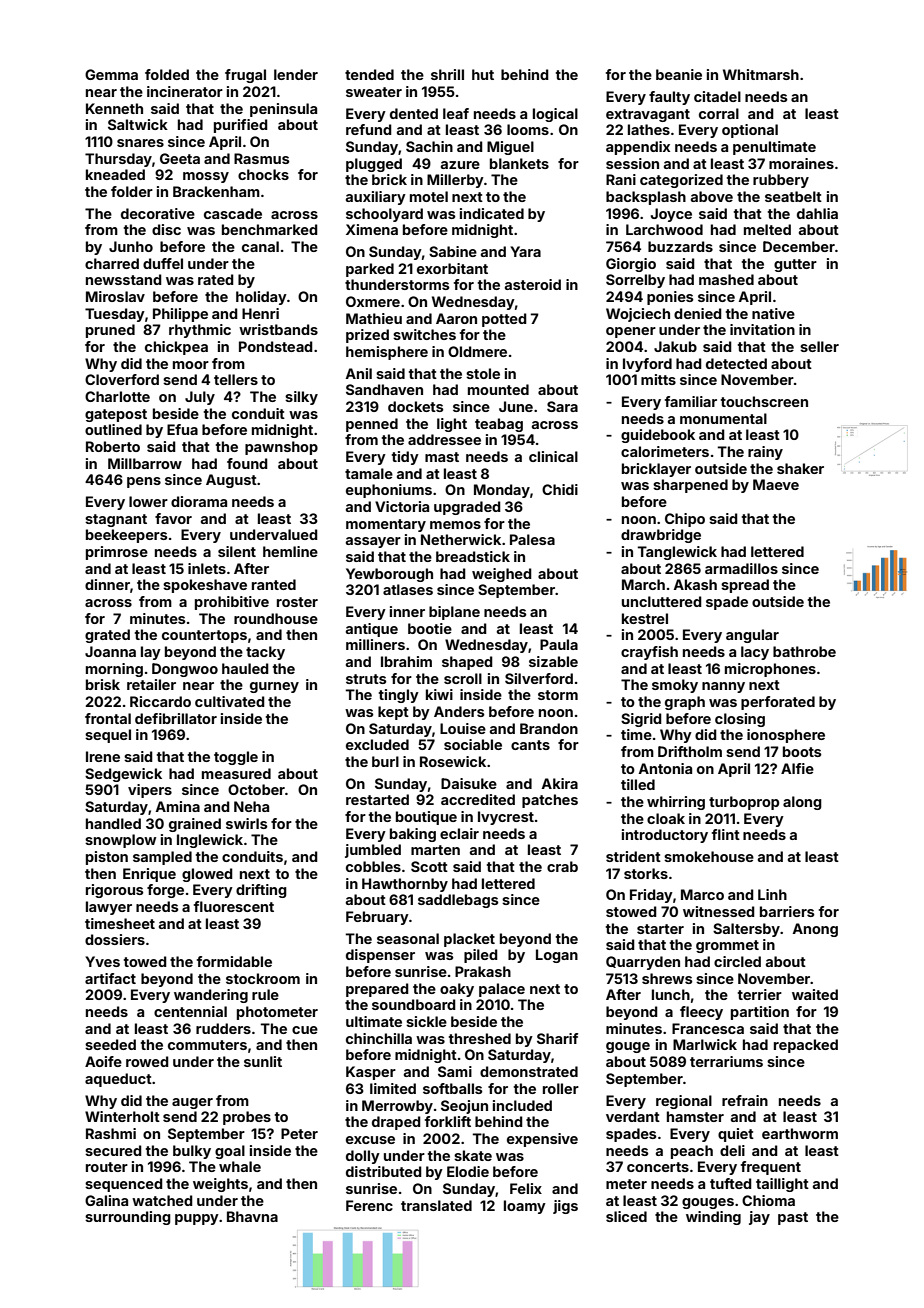 This image has width=924, height=1308. I want to click on mounted, so click(498, 389).
